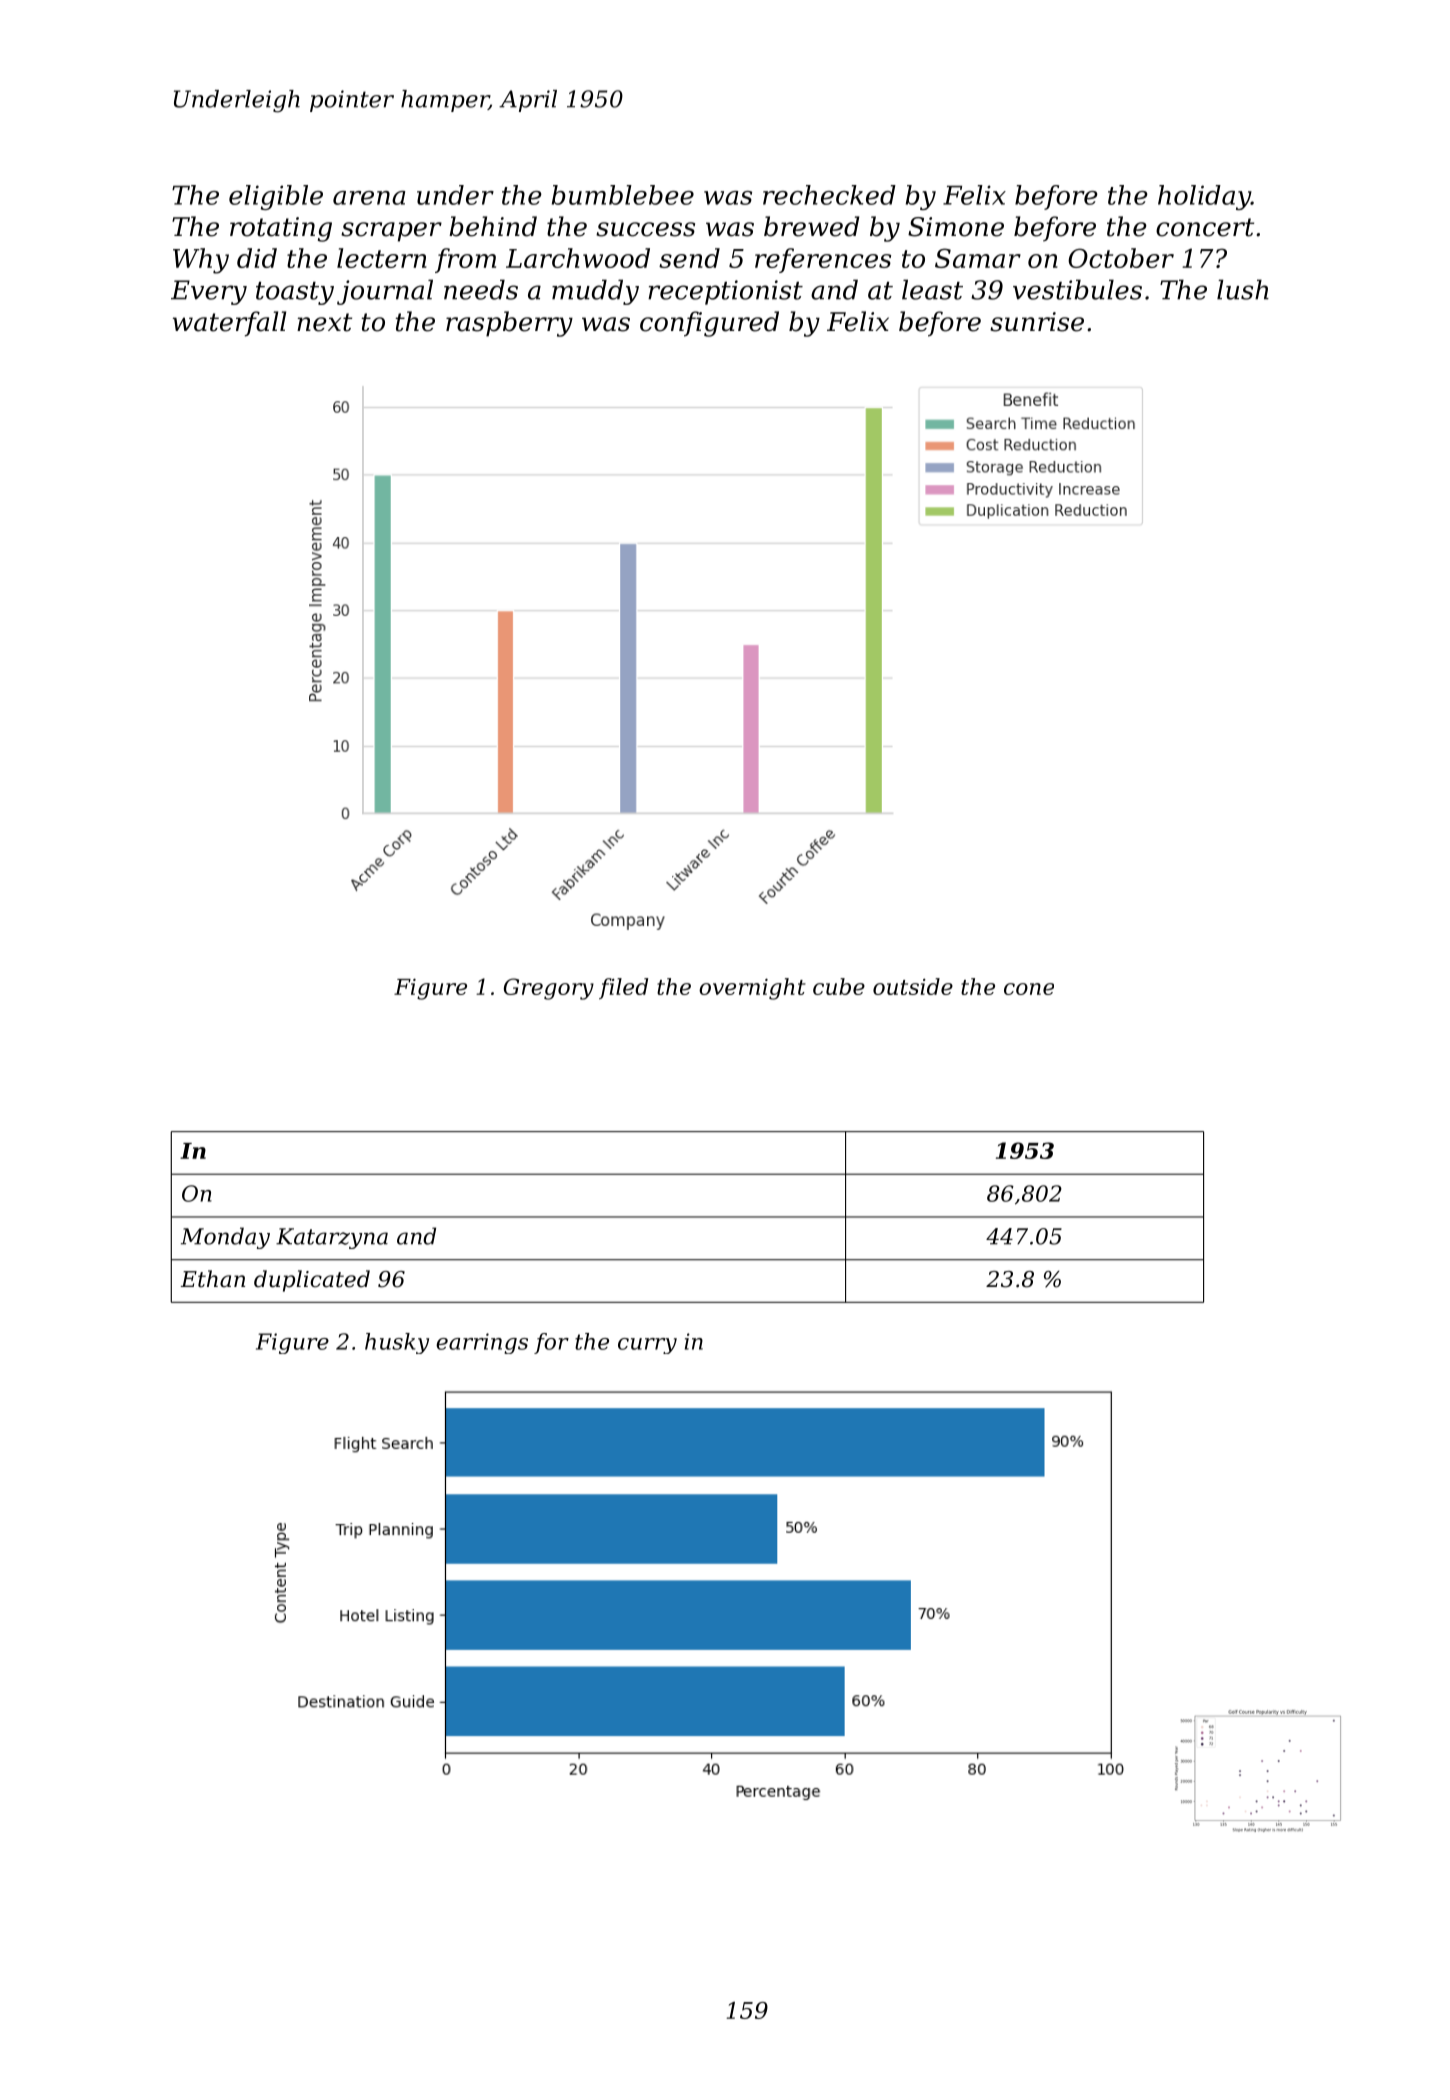 The height and width of the document is (2100, 1450). What do you see at coordinates (913, 986) in the document?
I see `outside` at bounding box center [913, 986].
